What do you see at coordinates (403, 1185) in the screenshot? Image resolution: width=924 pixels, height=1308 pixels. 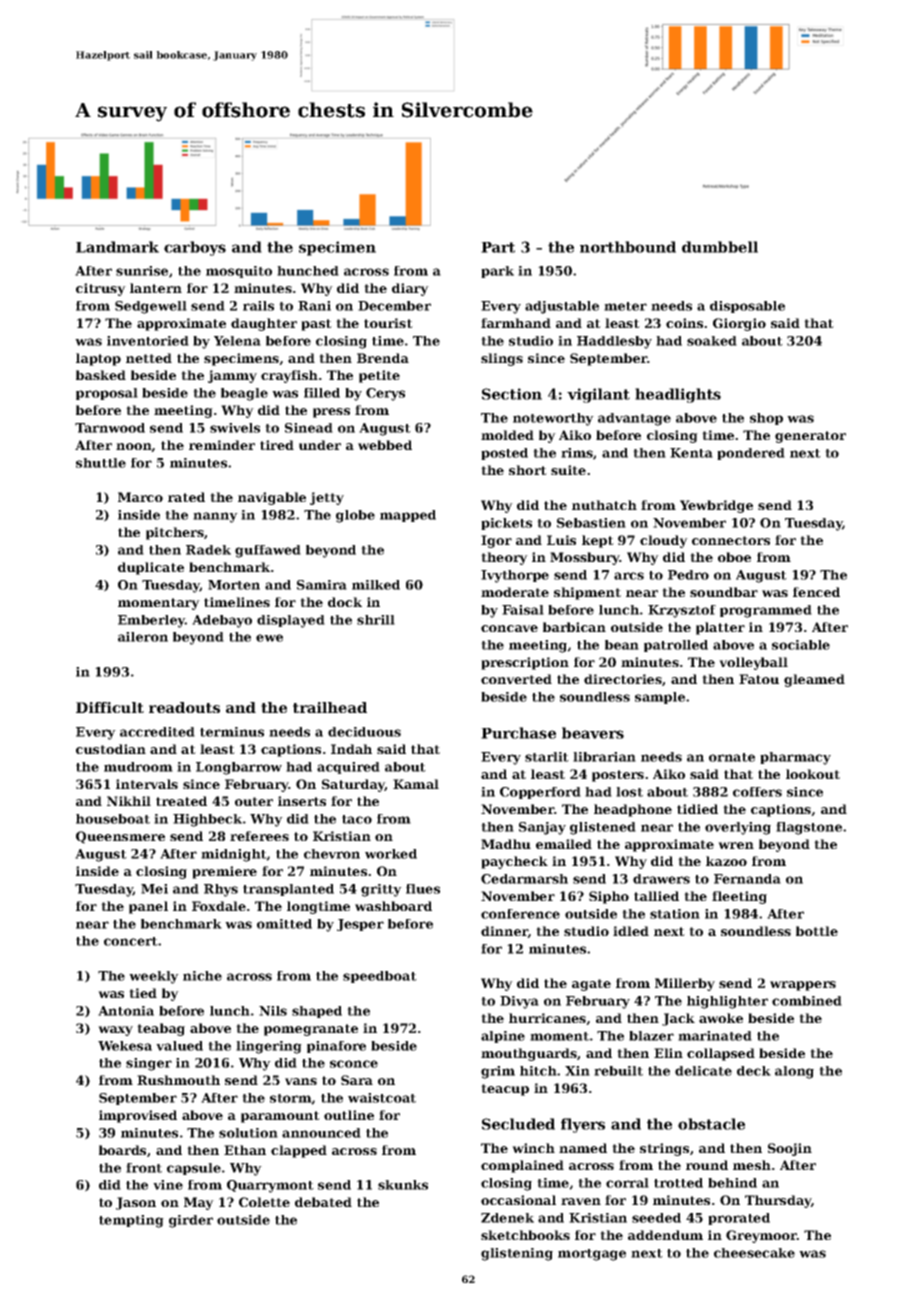 I see `skunks` at bounding box center [403, 1185].
